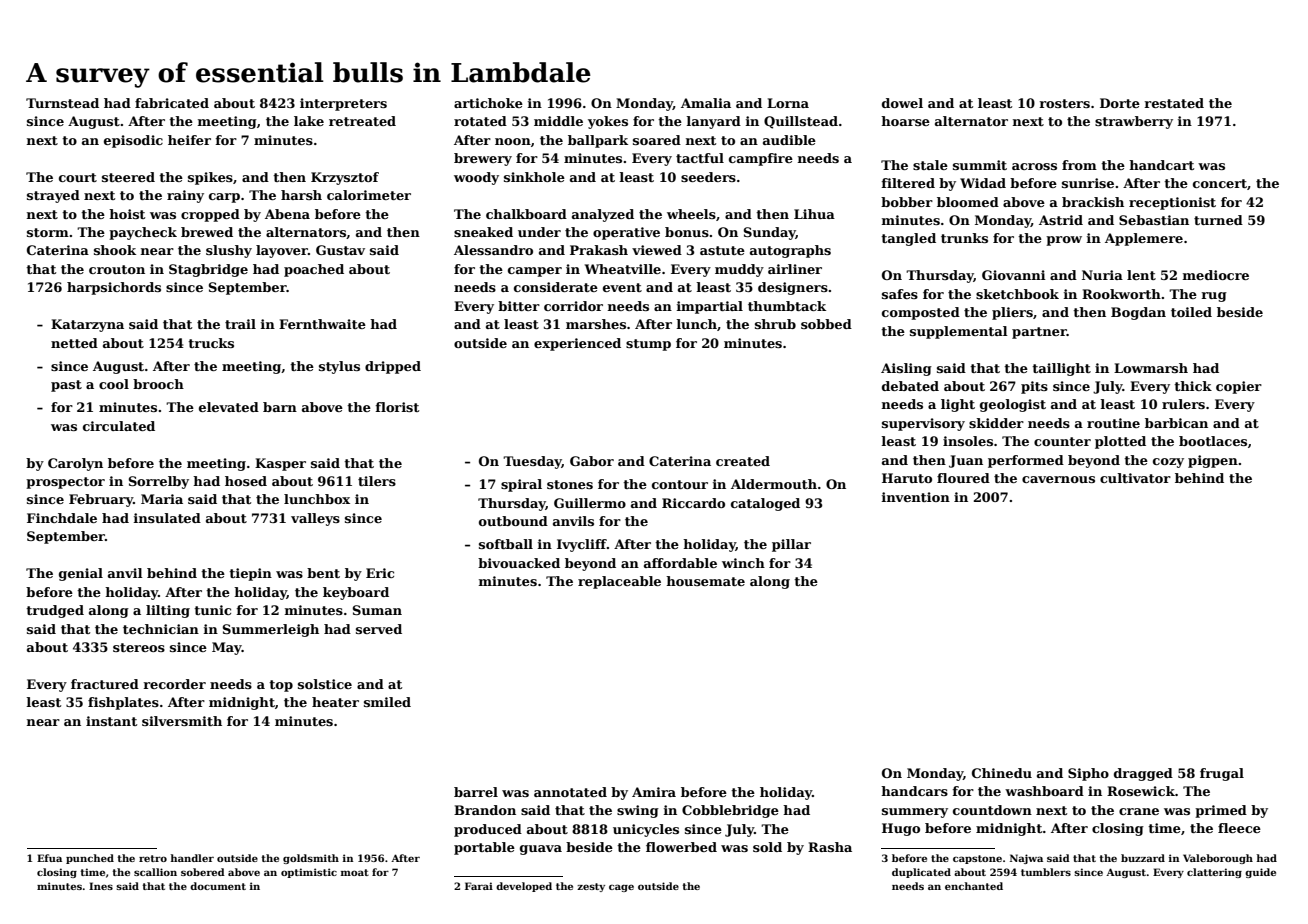 The width and height of the screenshot is (1308, 924). What do you see at coordinates (311, 859) in the screenshot?
I see `goldsmith` at bounding box center [311, 859].
